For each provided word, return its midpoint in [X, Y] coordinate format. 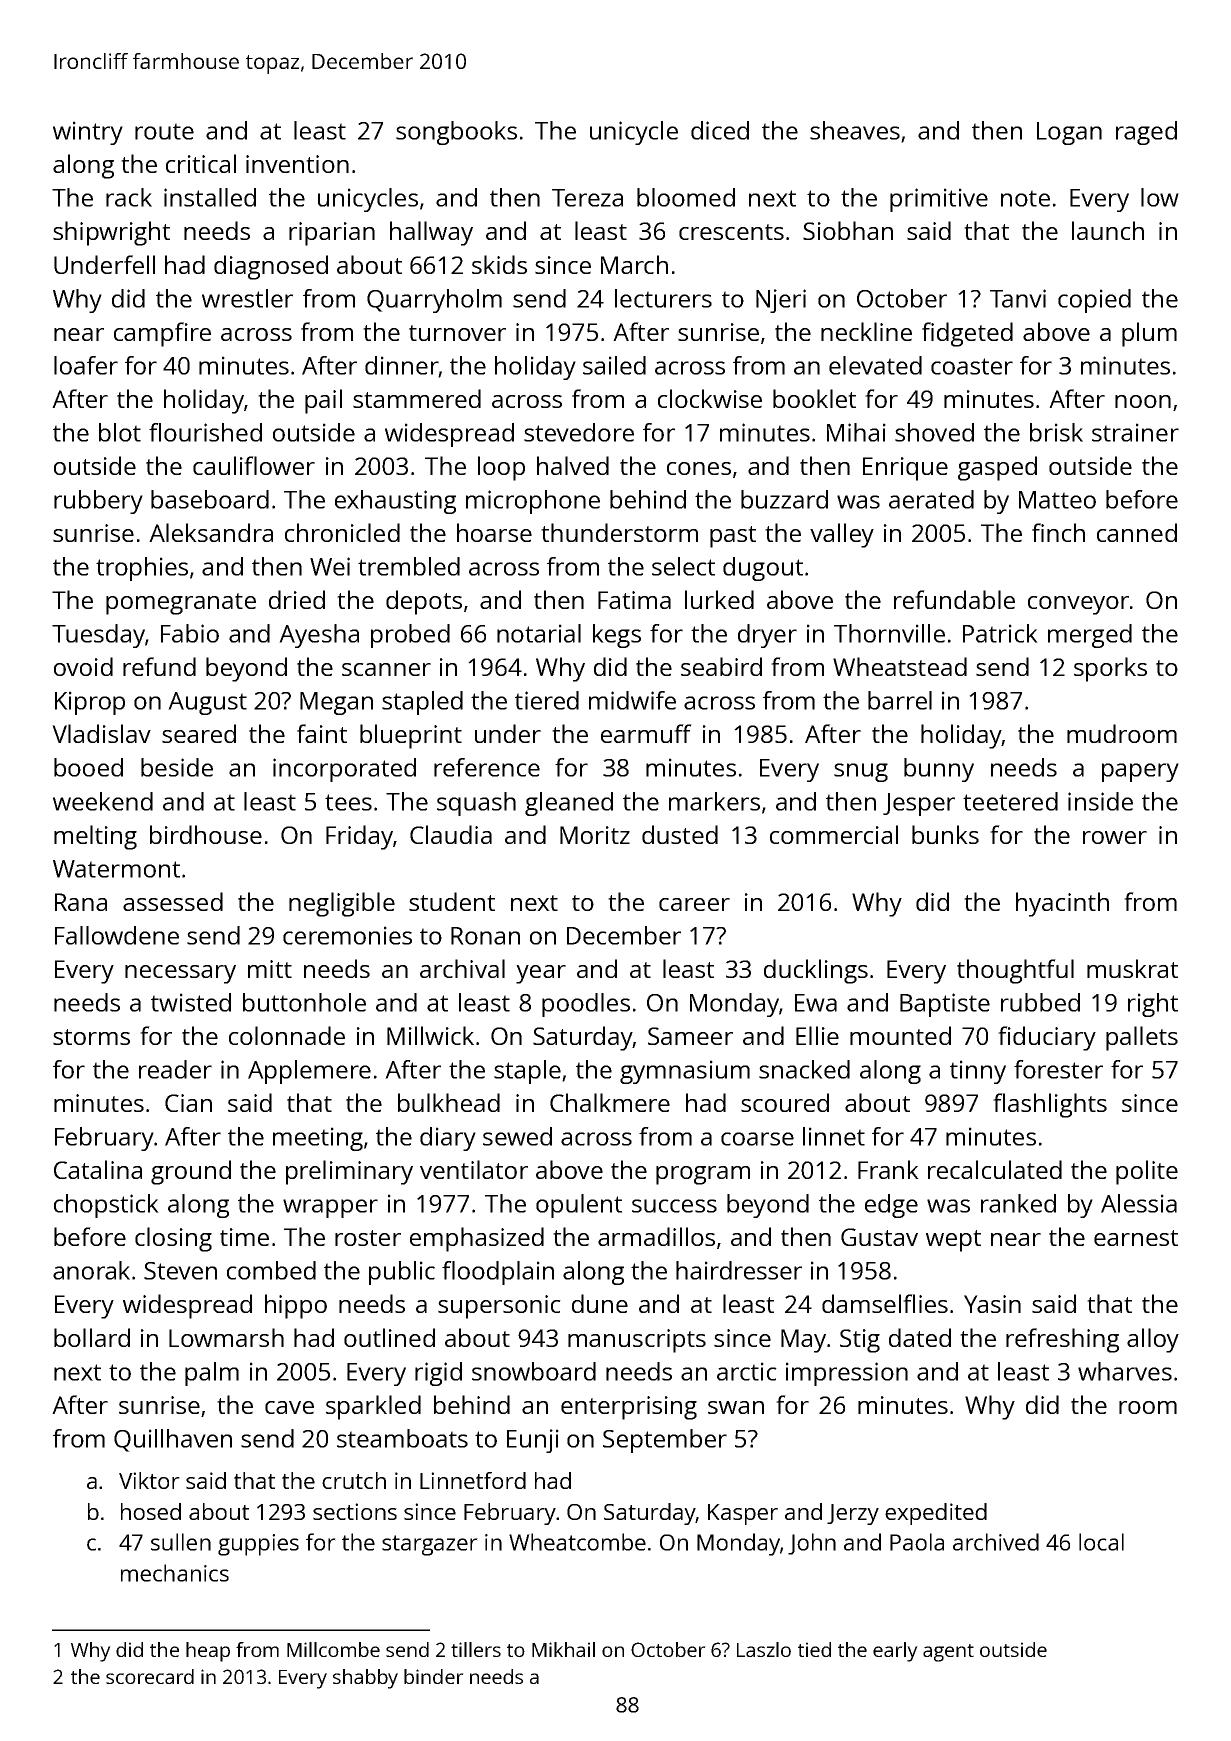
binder [434, 1676]
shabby [365, 1679]
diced [720, 130]
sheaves [855, 130]
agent [948, 1653]
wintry [88, 133]
